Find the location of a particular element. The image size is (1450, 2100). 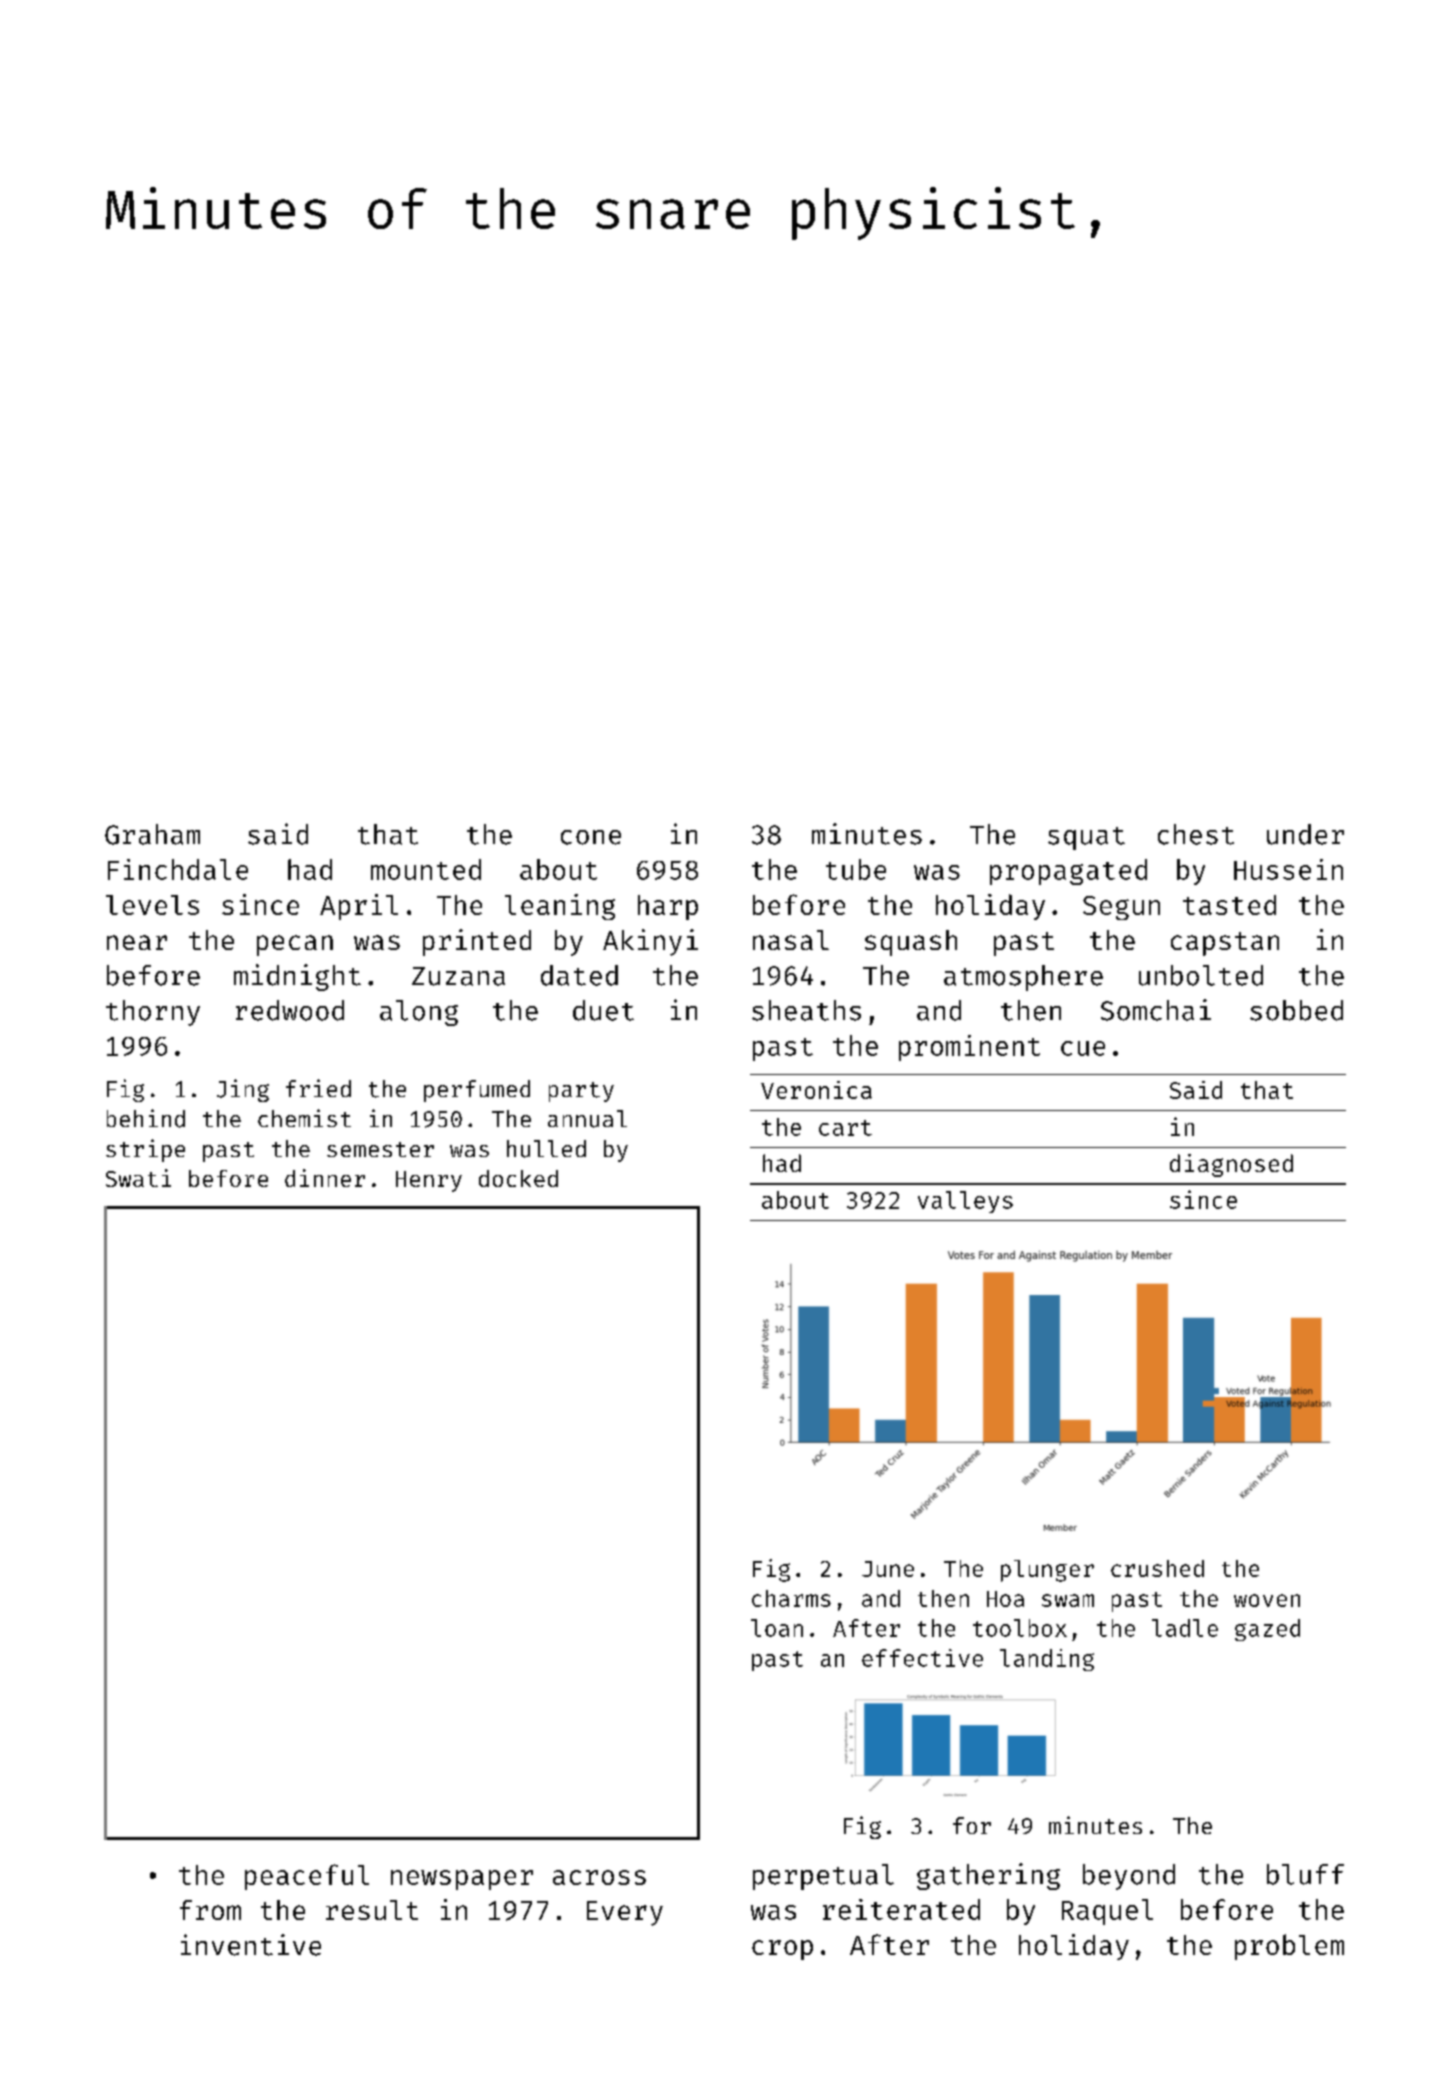

valleys is located at coordinates (965, 1202).
